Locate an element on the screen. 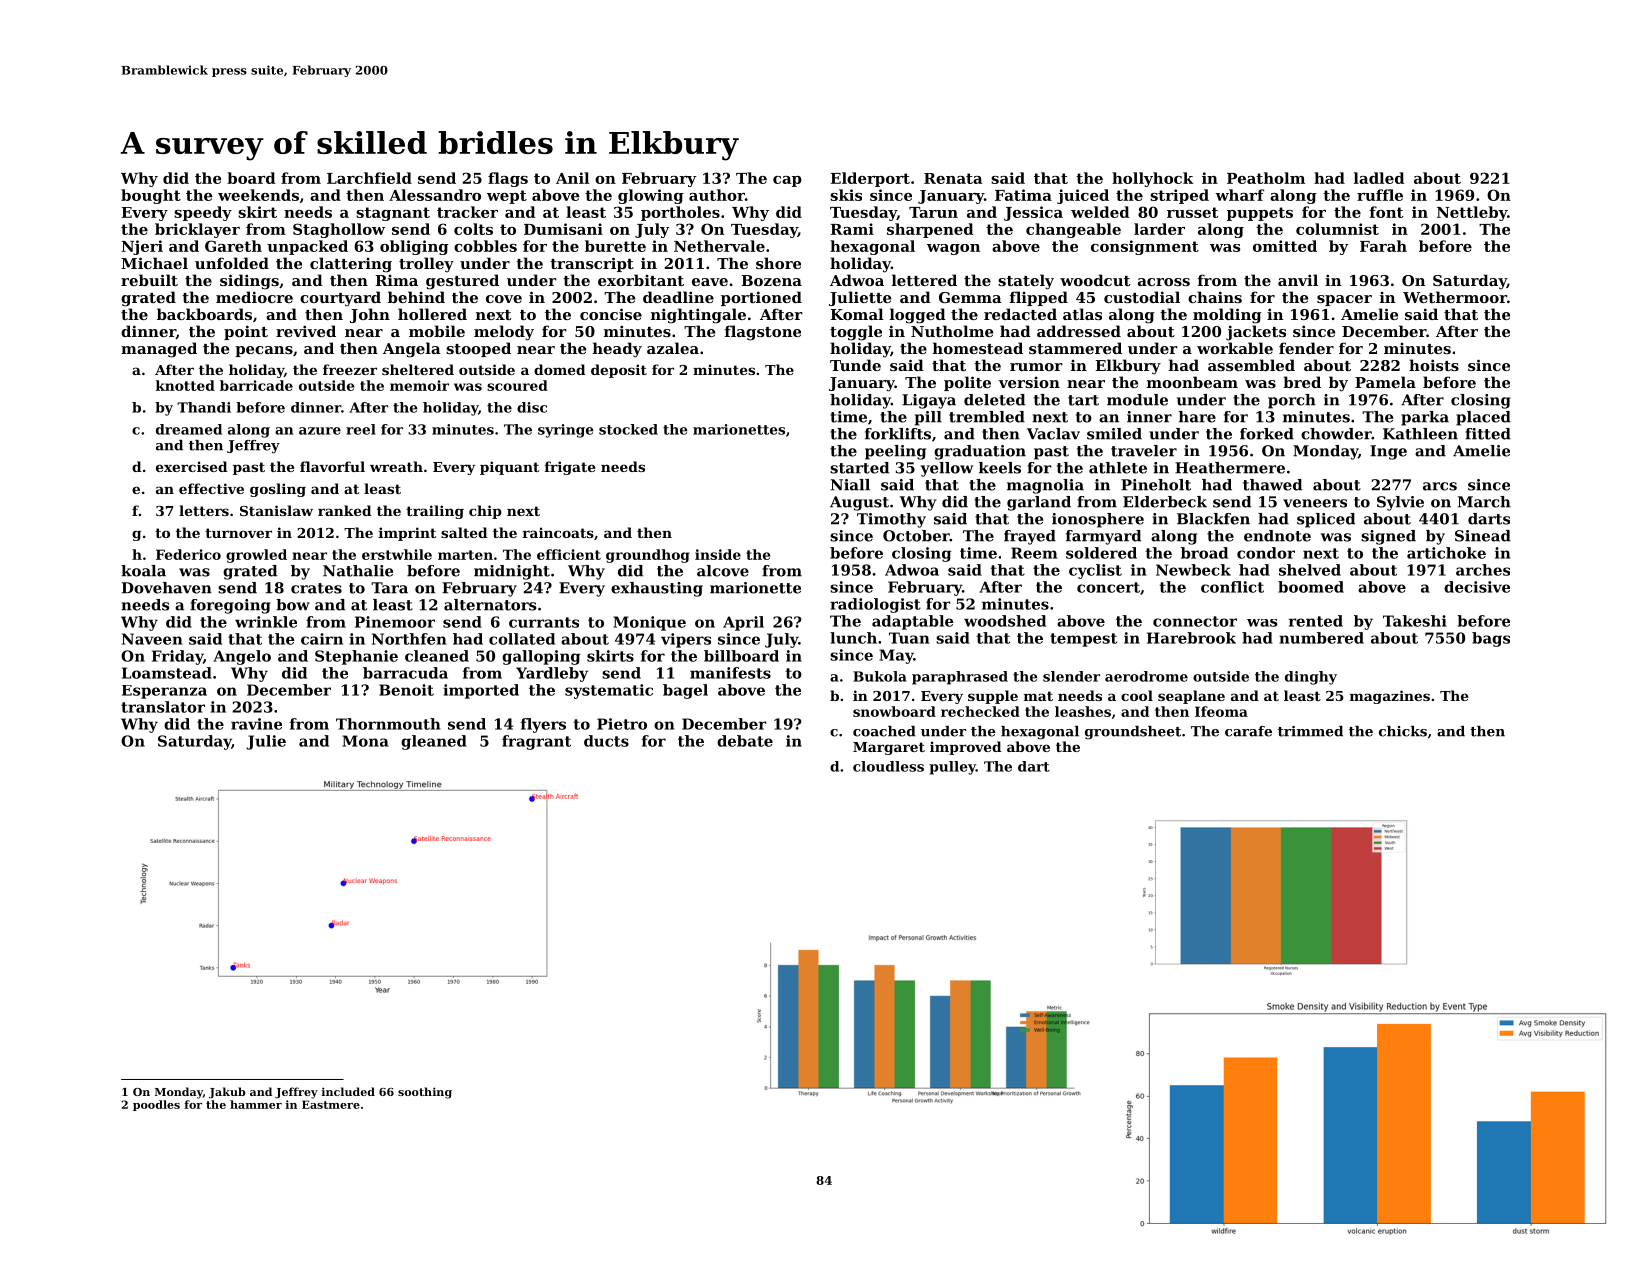 The height and width of the screenshot is (1261, 1632). reel is located at coordinates (361, 429).
